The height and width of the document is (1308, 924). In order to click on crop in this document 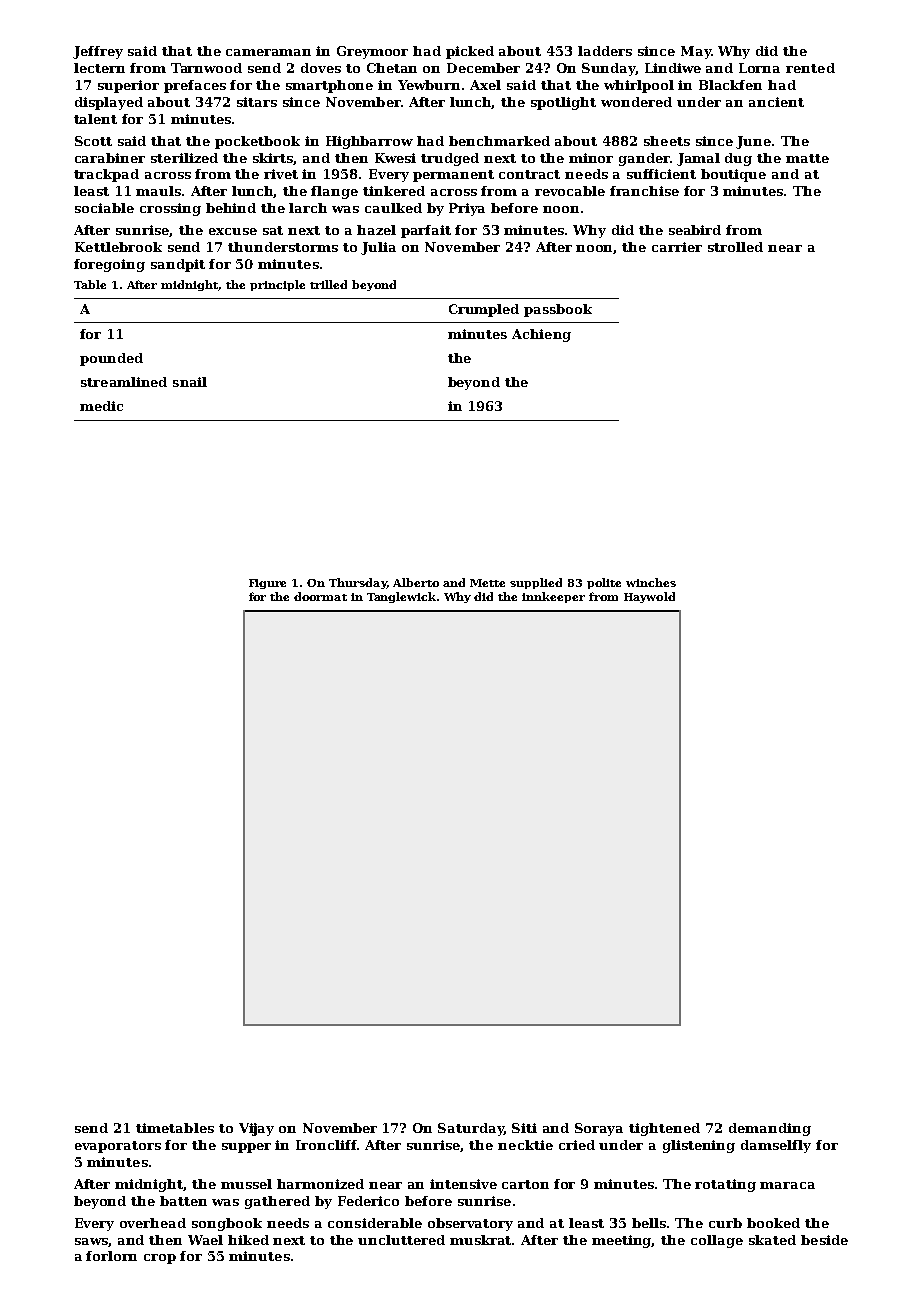, I will do `click(160, 1259)`.
